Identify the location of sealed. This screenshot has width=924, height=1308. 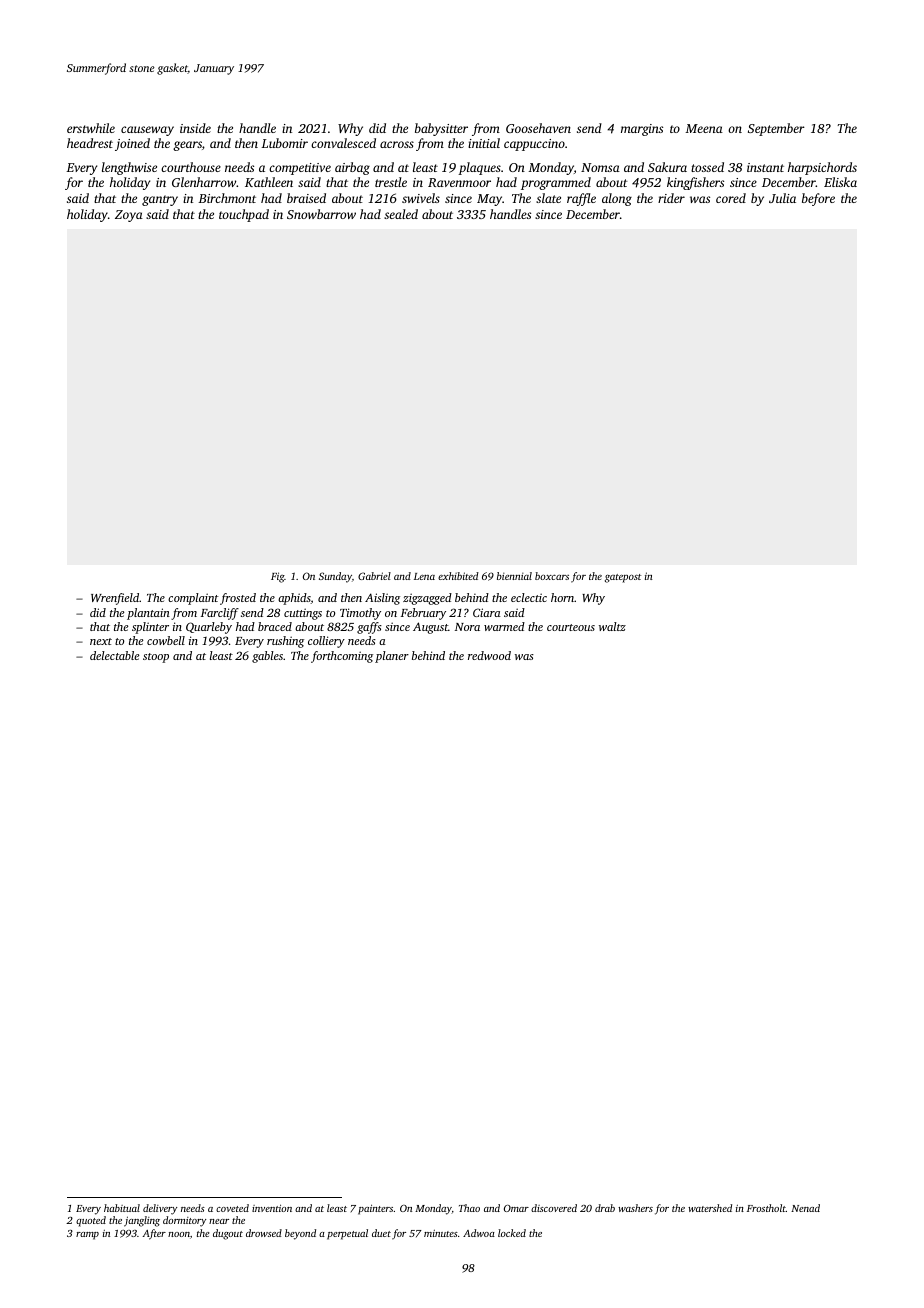
(401, 214).
